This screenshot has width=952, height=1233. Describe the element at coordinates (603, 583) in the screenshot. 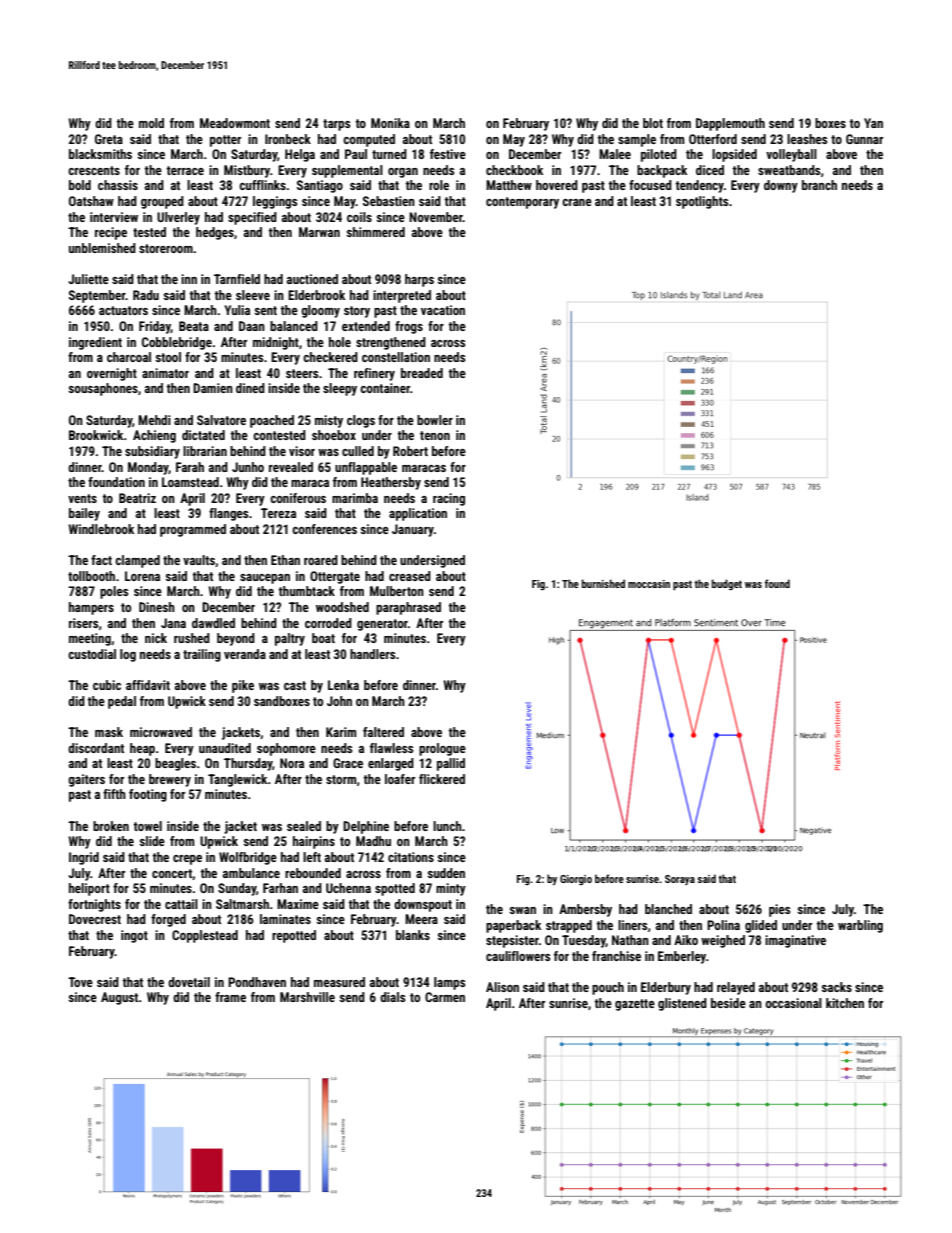

I see `burnished` at that location.
